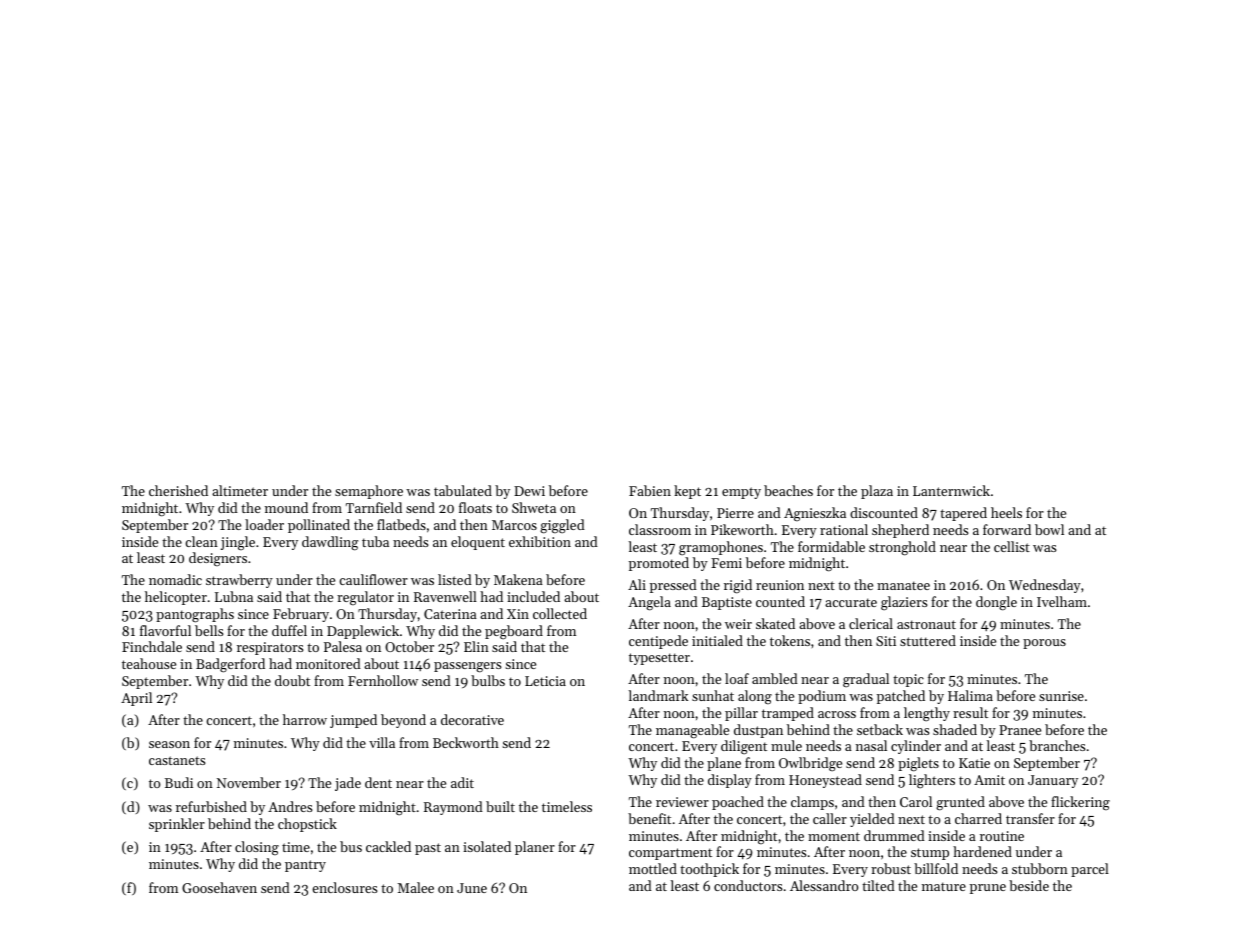 The image size is (1233, 952). Describe the element at coordinates (529, 491) in the page. I see `Dewi` at that location.
